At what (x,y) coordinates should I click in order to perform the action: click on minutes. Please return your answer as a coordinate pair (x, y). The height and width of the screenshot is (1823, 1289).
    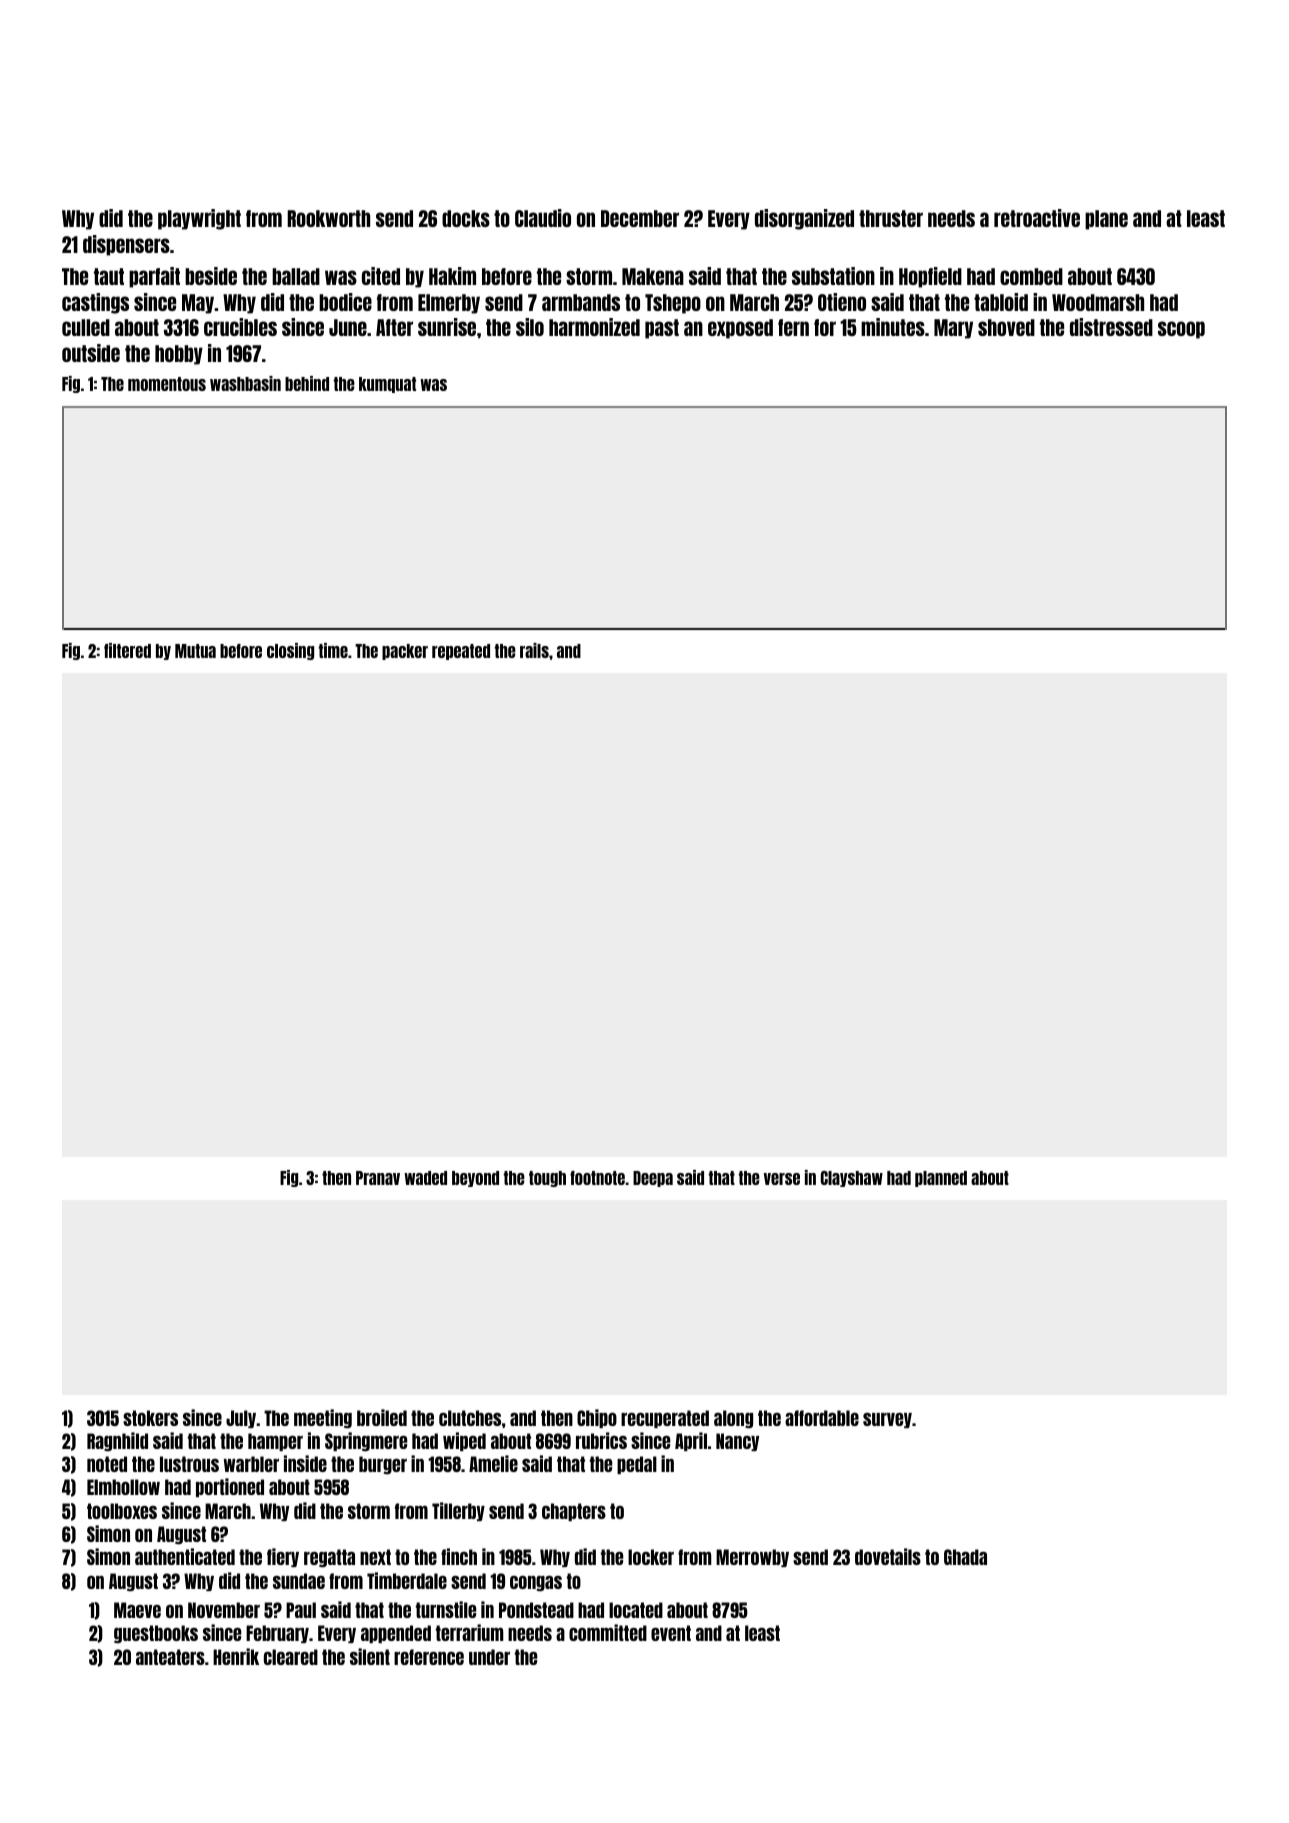
    Looking at the image, I should click on (893, 327).
